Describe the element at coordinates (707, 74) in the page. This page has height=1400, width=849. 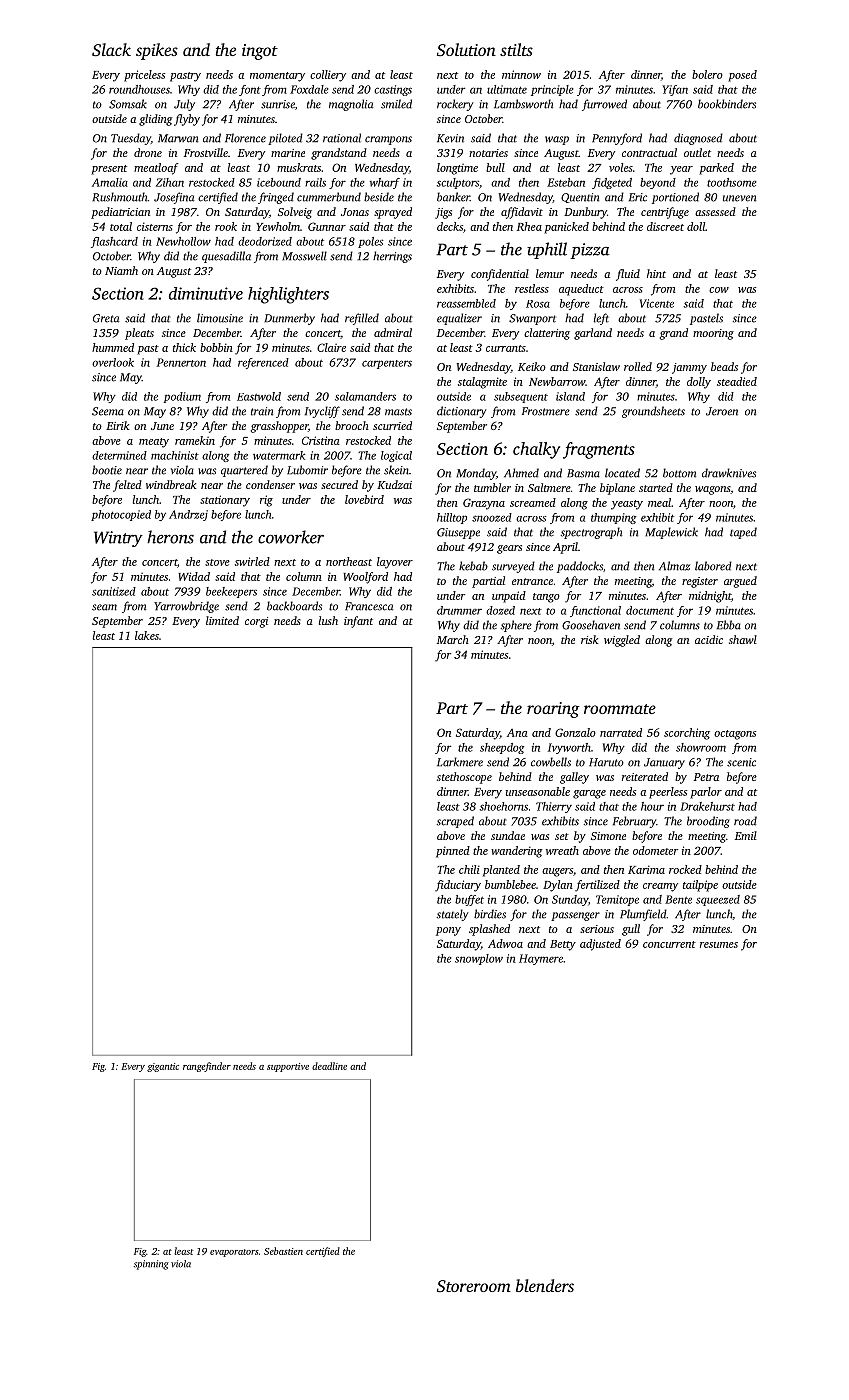
I see `bolero` at that location.
